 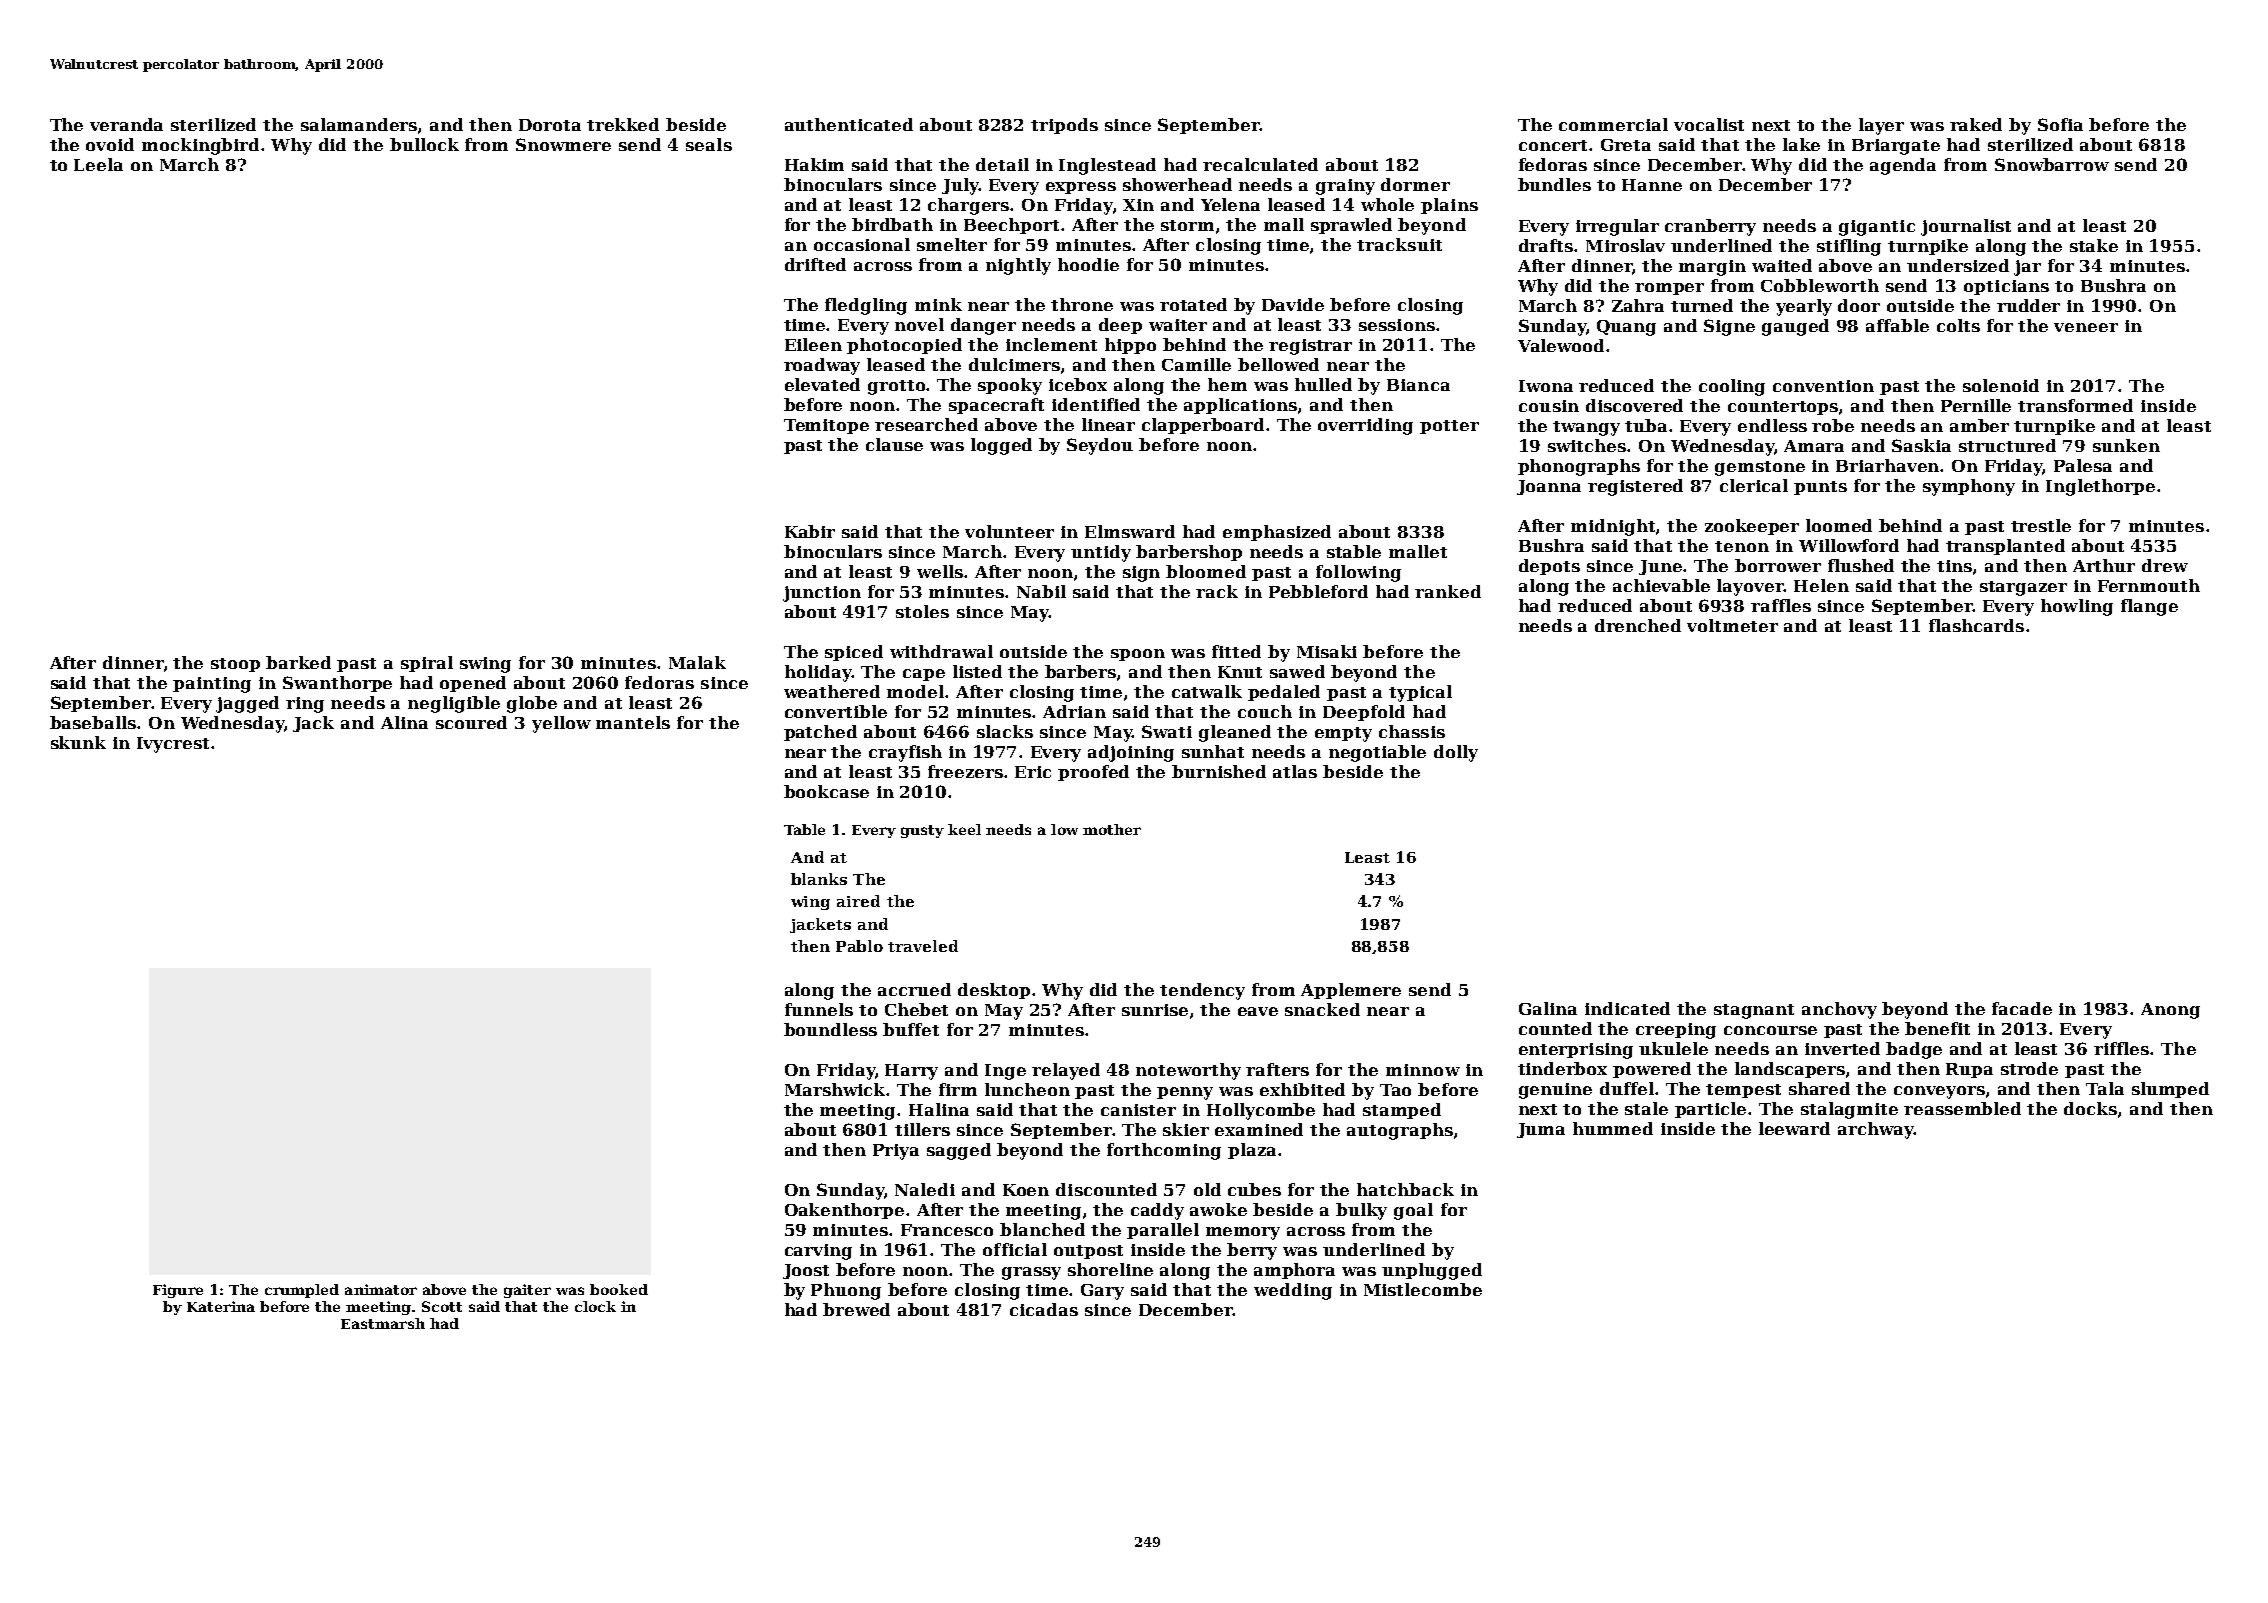 I want to click on salamanders, so click(x=359, y=124).
